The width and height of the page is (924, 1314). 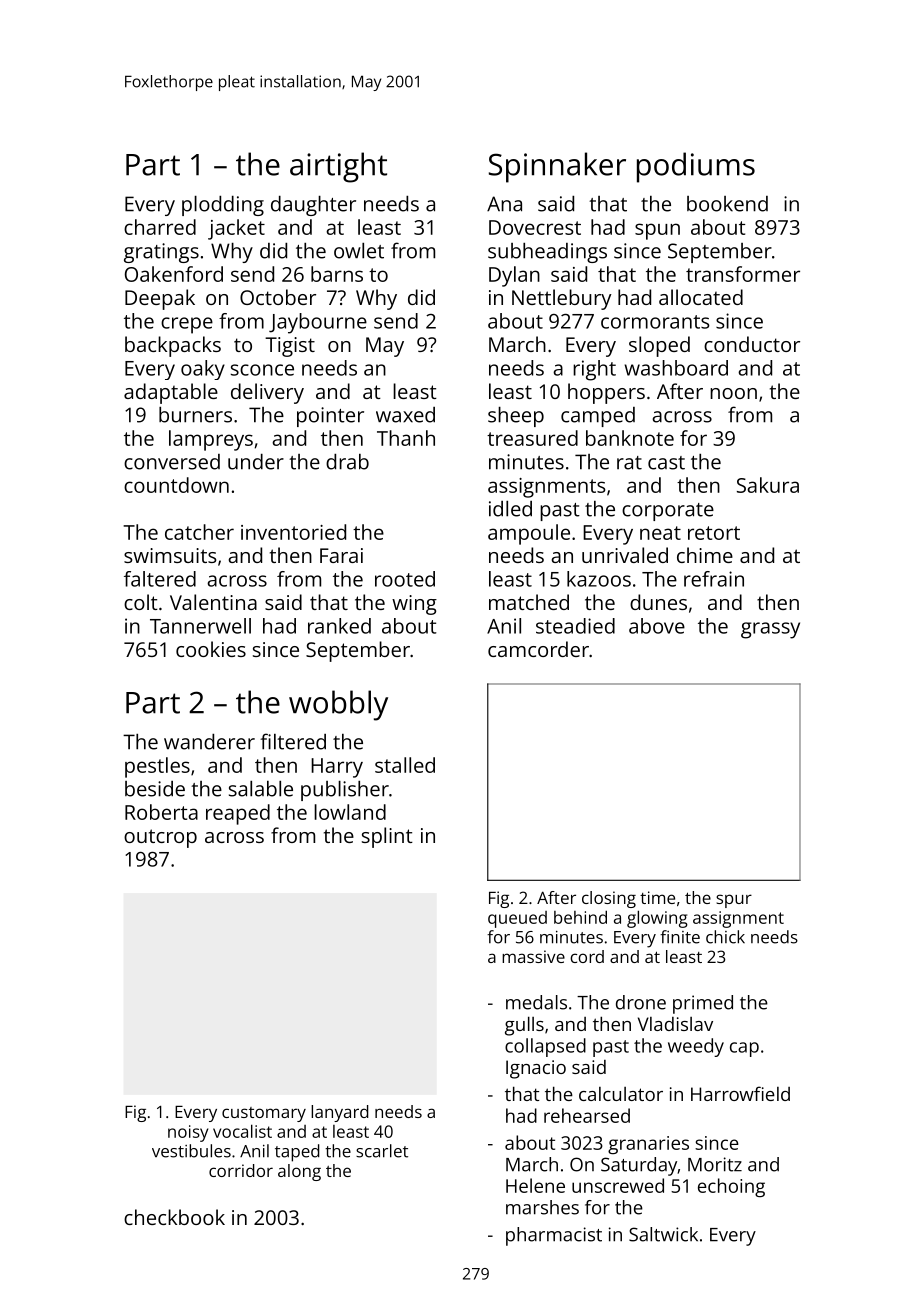 I want to click on pharmacist, so click(x=554, y=1236).
